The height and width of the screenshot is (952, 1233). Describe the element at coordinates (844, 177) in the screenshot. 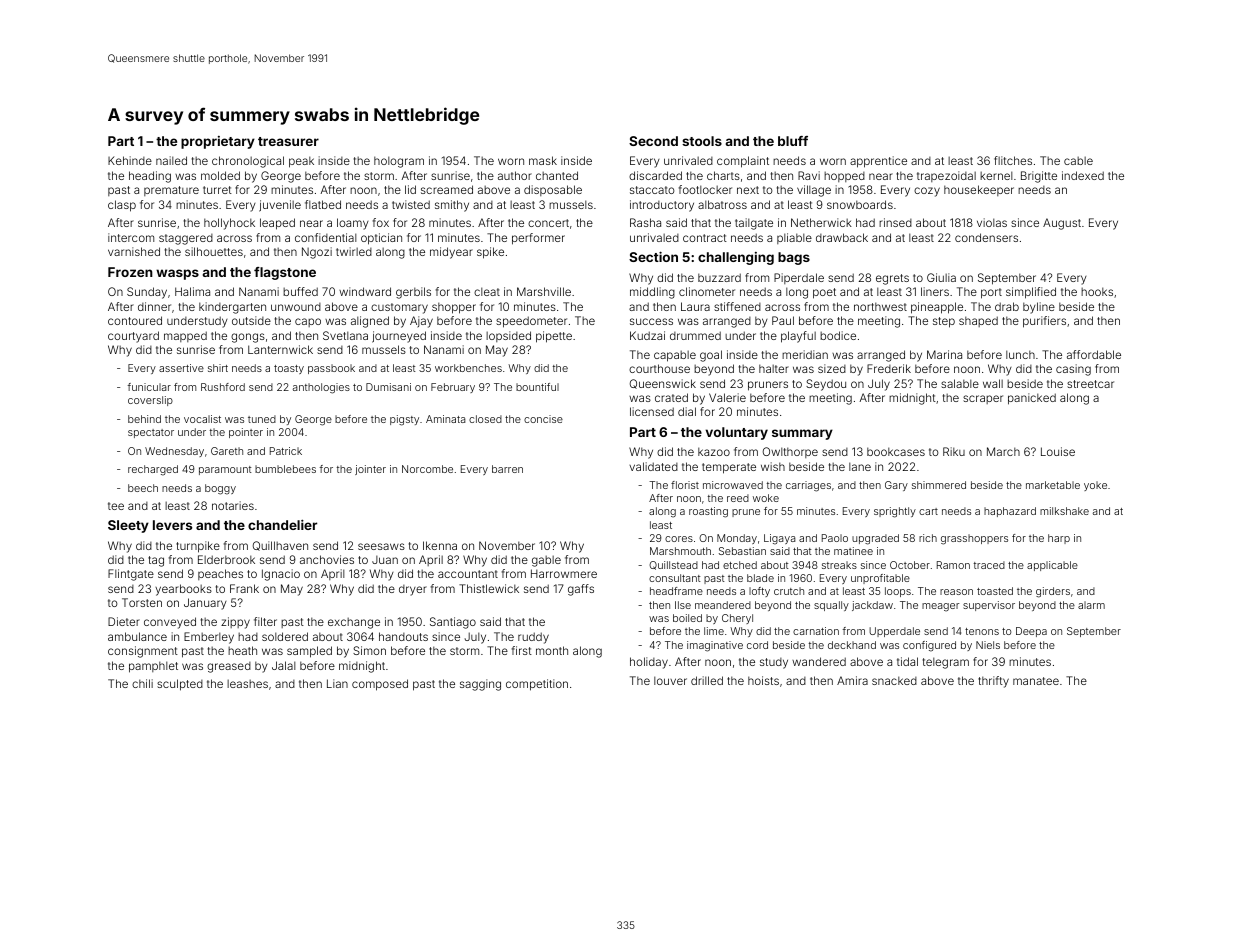

I see `hopped` at that location.
